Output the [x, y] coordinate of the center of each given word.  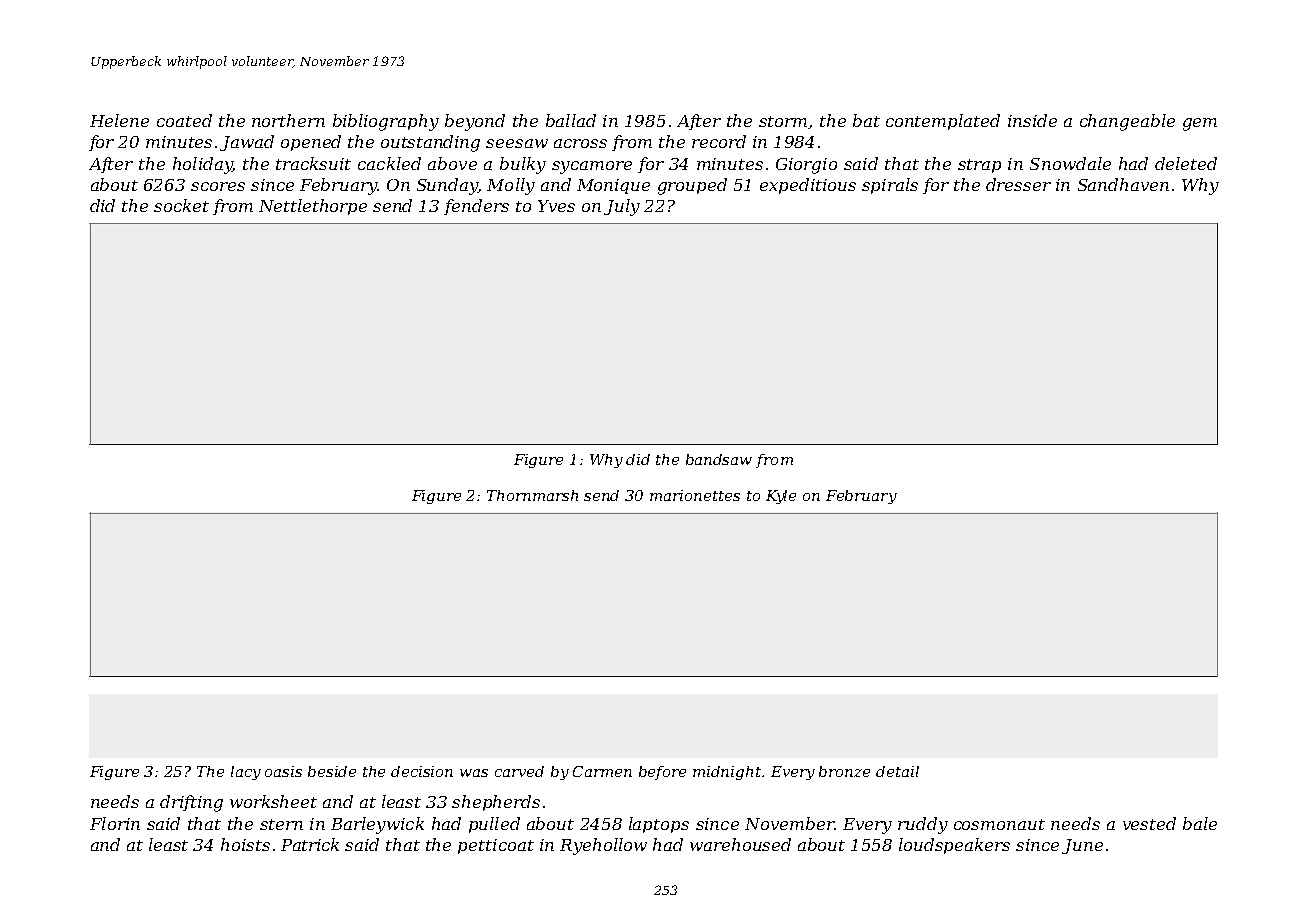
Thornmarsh [532, 495]
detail [897, 771]
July [622, 207]
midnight [727, 773]
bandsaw [719, 459]
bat [866, 120]
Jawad [247, 143]
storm [783, 121]
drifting [191, 803]
